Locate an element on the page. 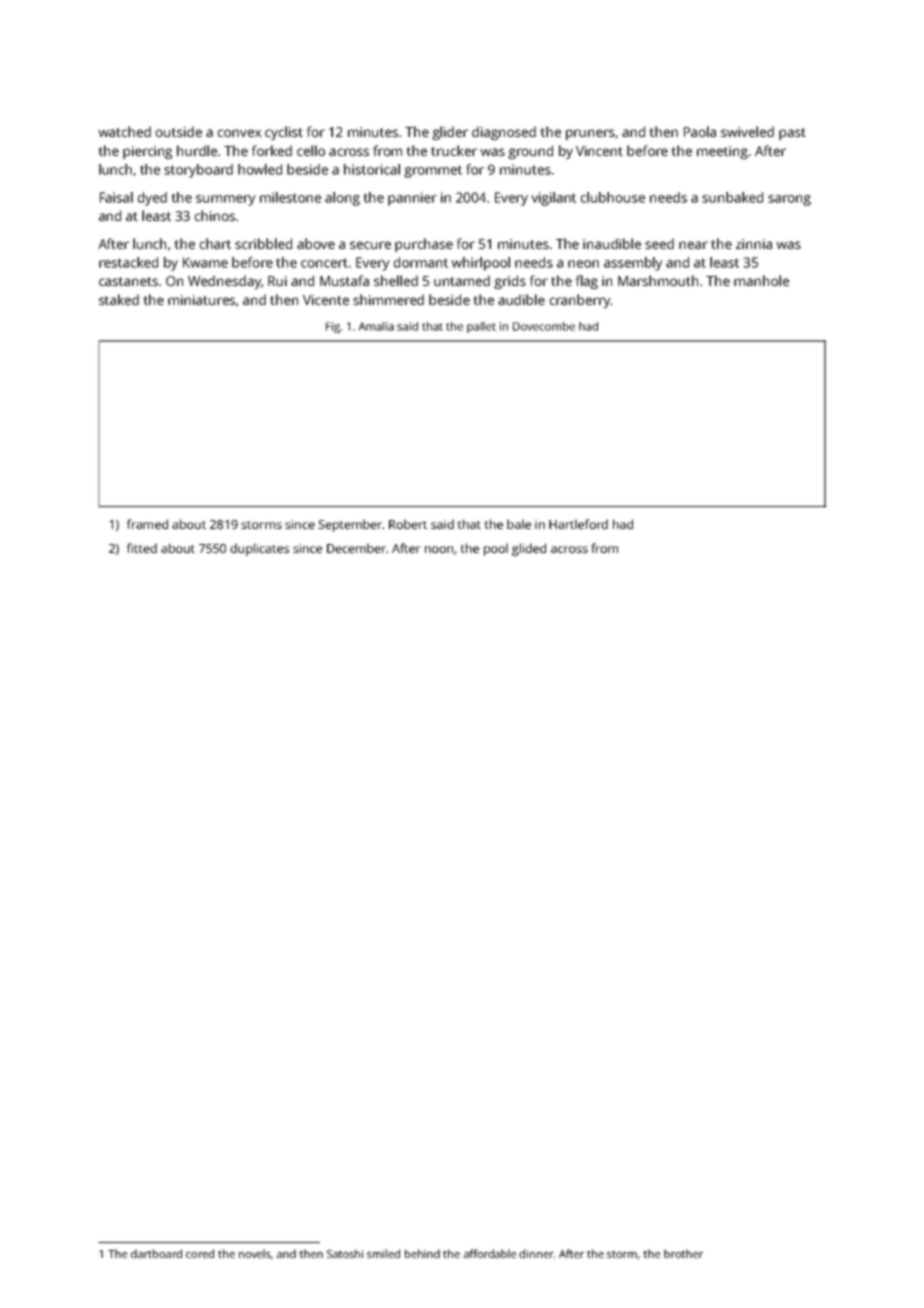 This image has height=1308, width=924. cyclist is located at coordinates (284, 133).
